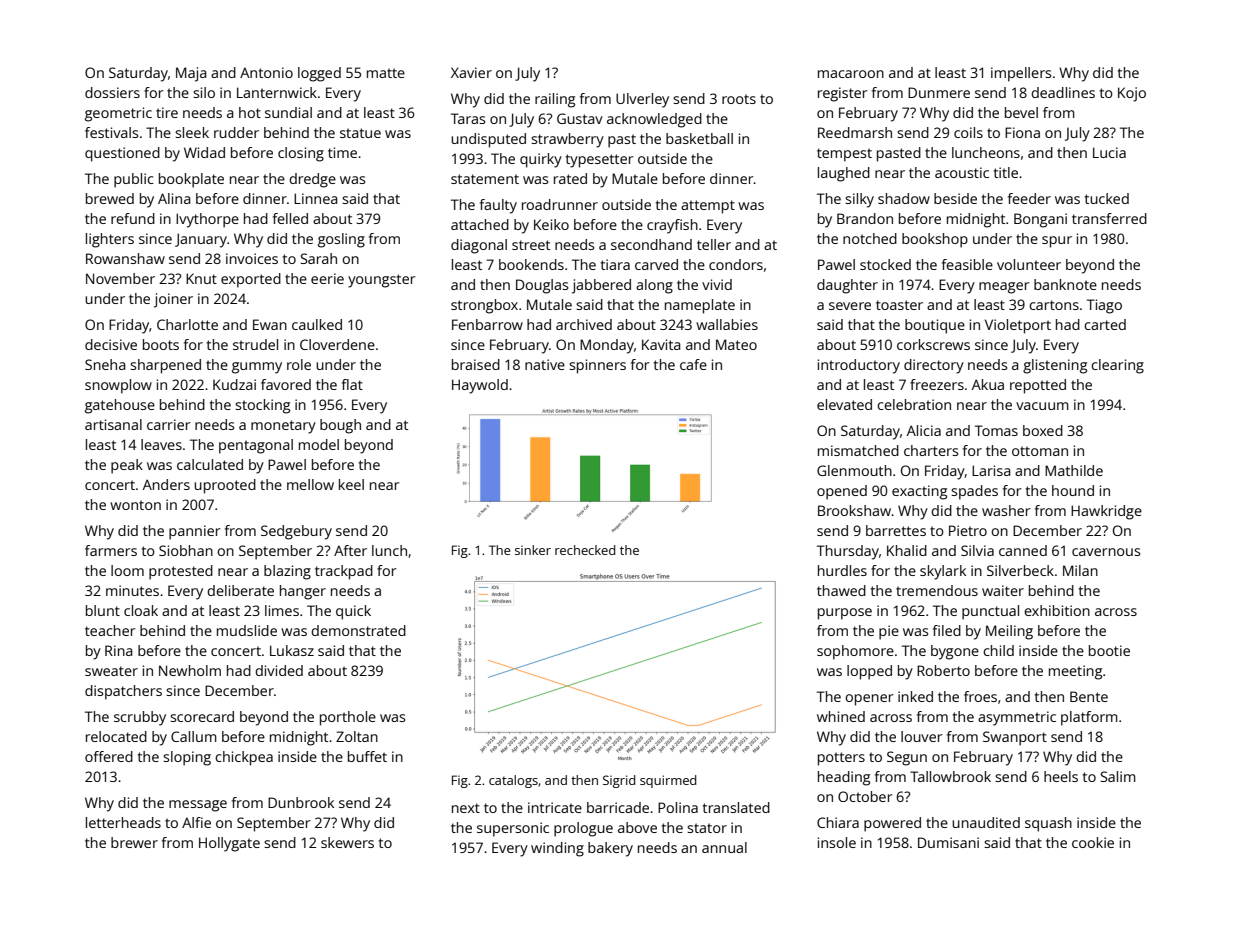 The height and width of the screenshot is (952, 1233). Describe the element at coordinates (1057, 610) in the screenshot. I see `exhibition` at that location.
